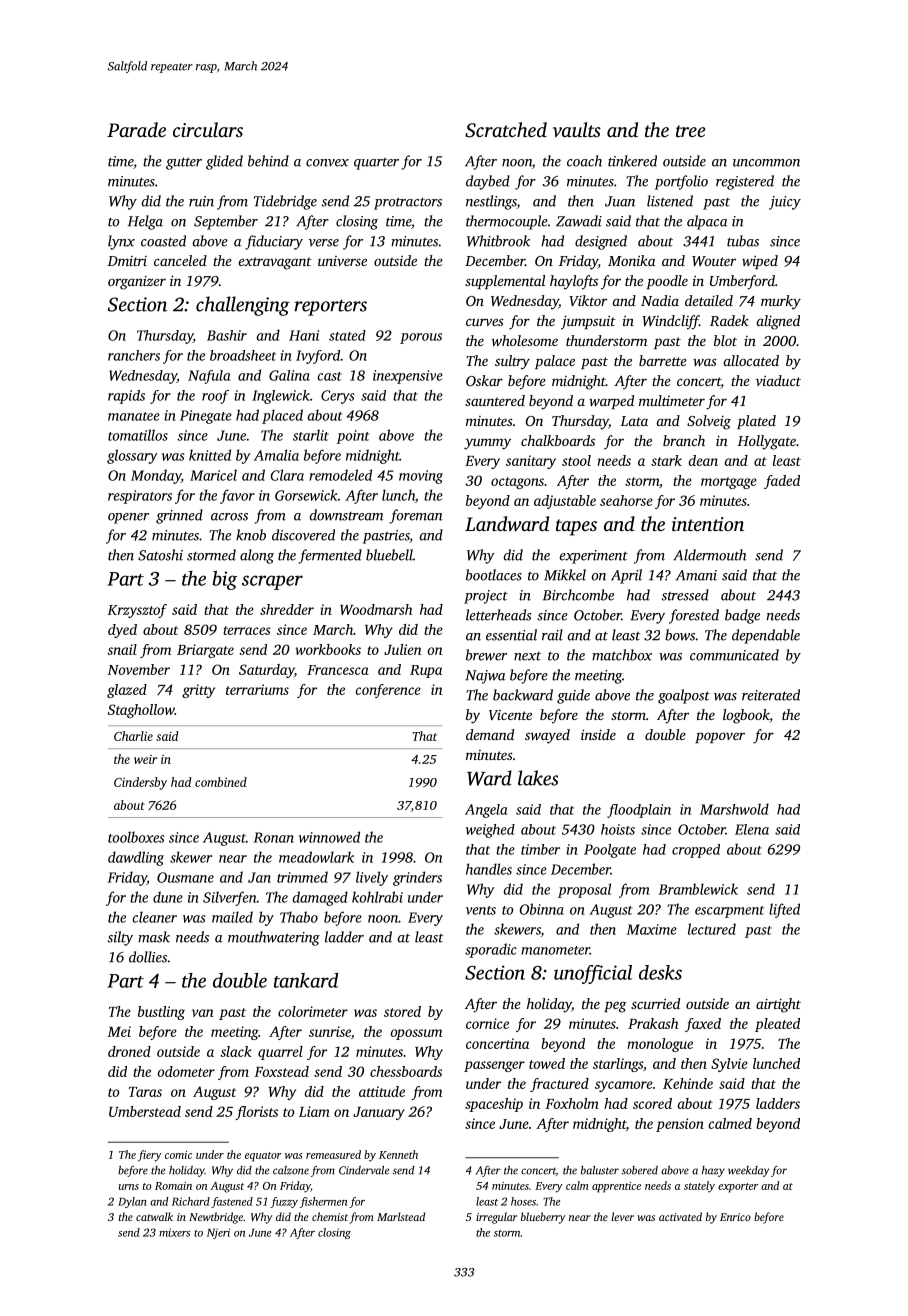 This screenshot has height=1316, width=908. What do you see at coordinates (505, 282) in the screenshot?
I see `supplemental` at bounding box center [505, 282].
